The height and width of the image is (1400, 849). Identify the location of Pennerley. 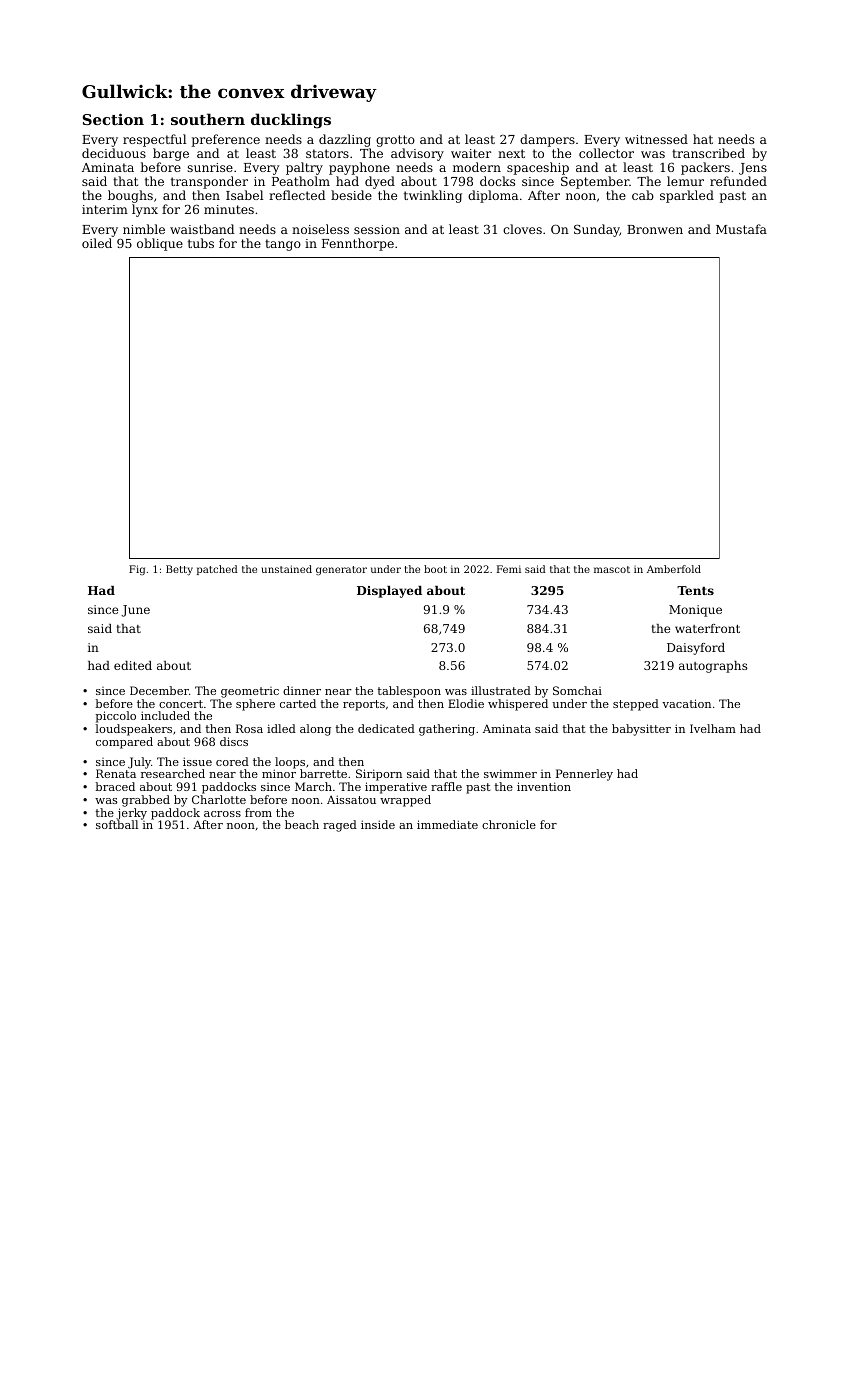
(584, 775).
